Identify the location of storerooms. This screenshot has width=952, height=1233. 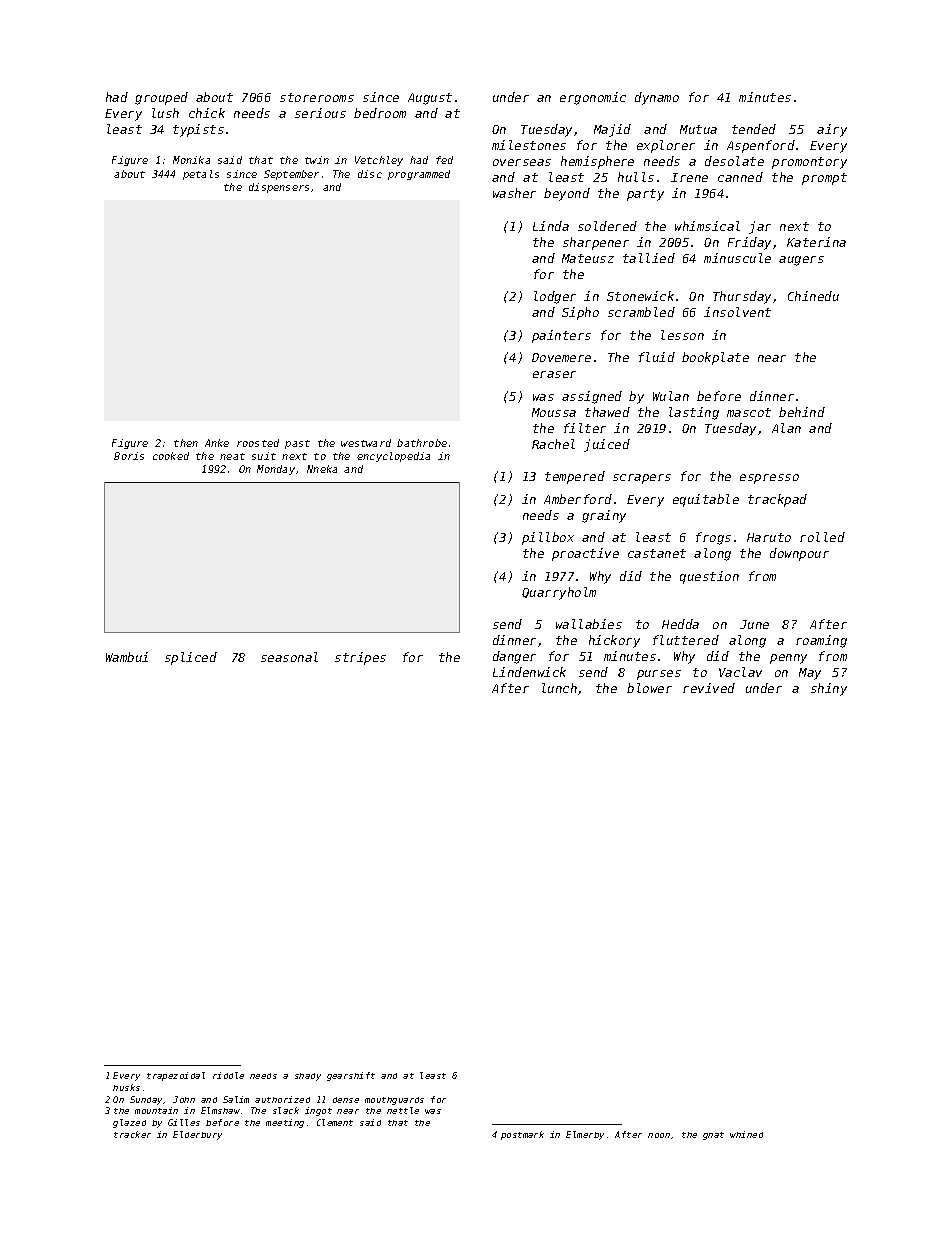
(317, 97).
